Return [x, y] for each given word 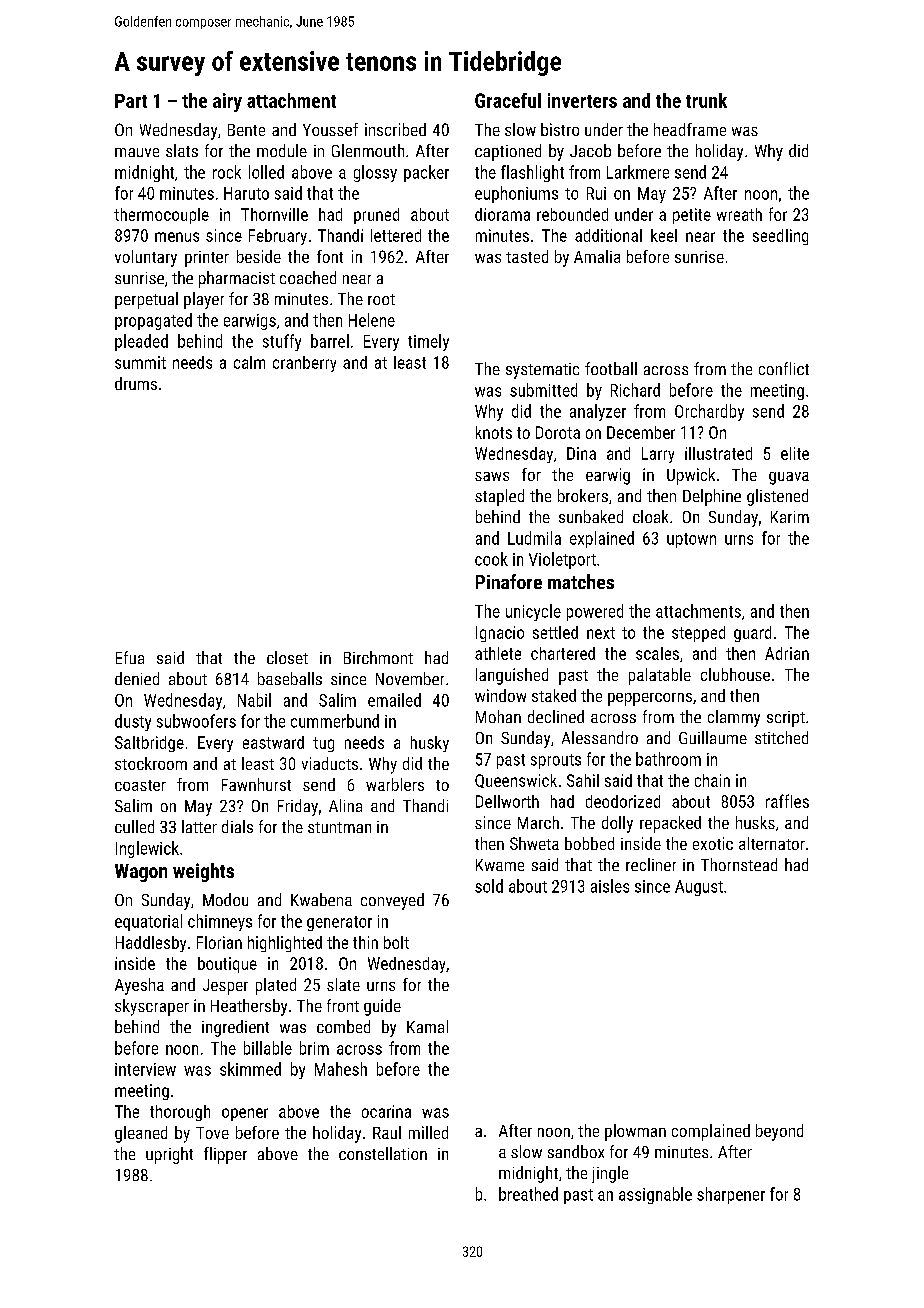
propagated [153, 321]
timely [428, 342]
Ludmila [534, 538]
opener [245, 1114]
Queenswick [516, 781]
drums [136, 383]
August [699, 888]
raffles [787, 801]
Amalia [597, 256]
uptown [691, 540]
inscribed [395, 129]
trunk [706, 100]
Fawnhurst [256, 784]
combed [343, 1026]
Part [131, 101]
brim [314, 1048]
